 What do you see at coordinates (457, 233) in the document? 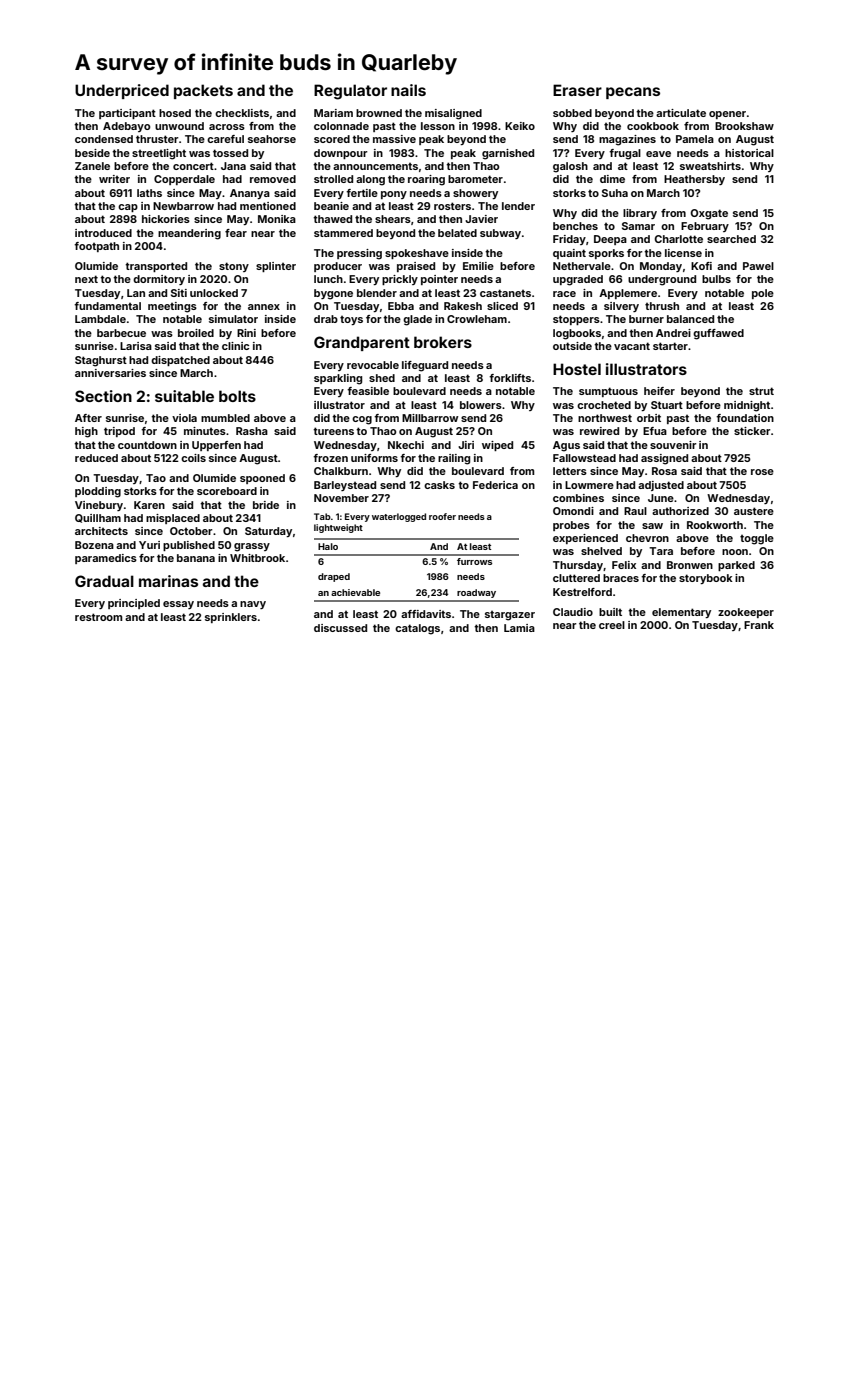
I see `belated` at bounding box center [457, 233].
